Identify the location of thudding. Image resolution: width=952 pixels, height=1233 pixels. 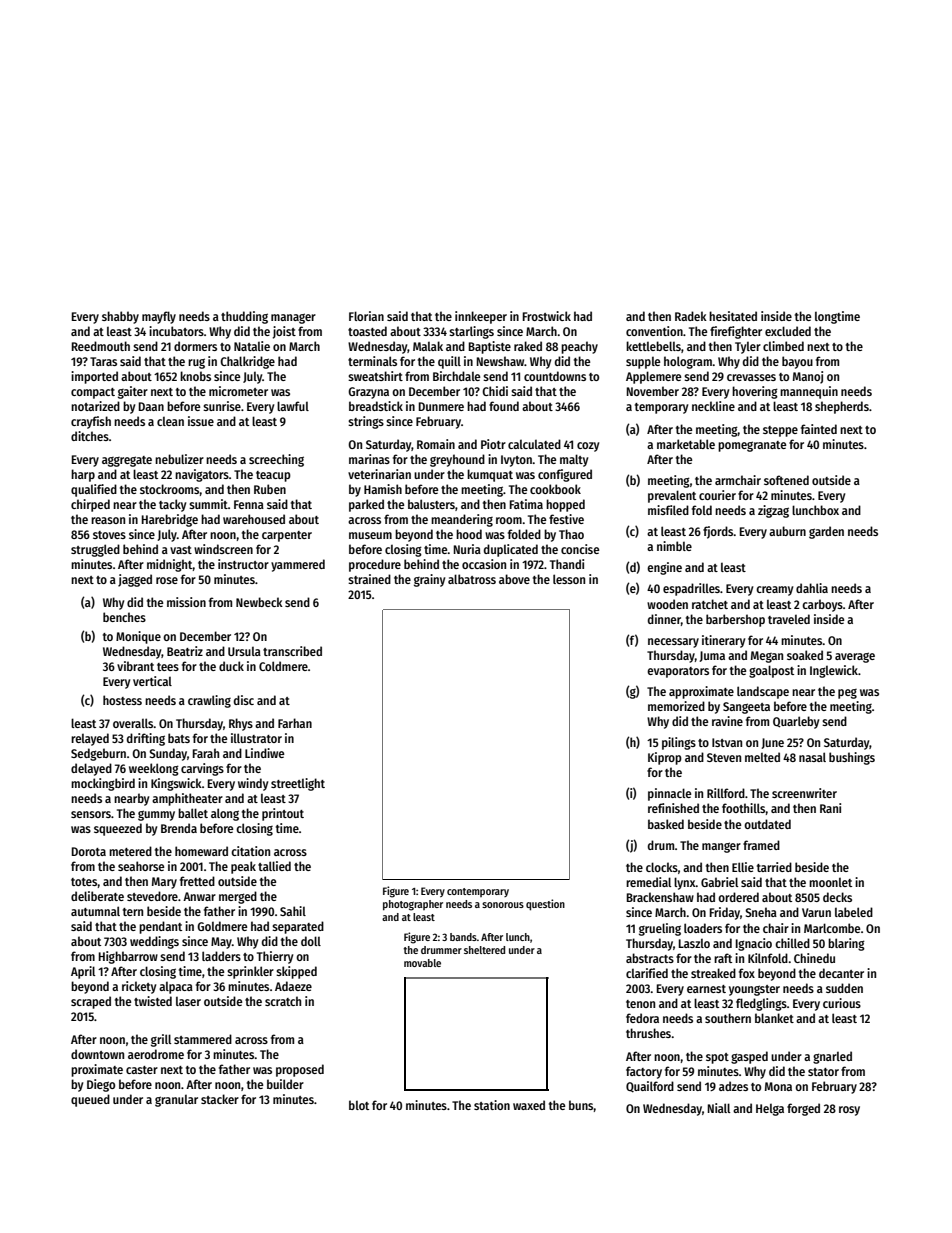
(244, 317).
